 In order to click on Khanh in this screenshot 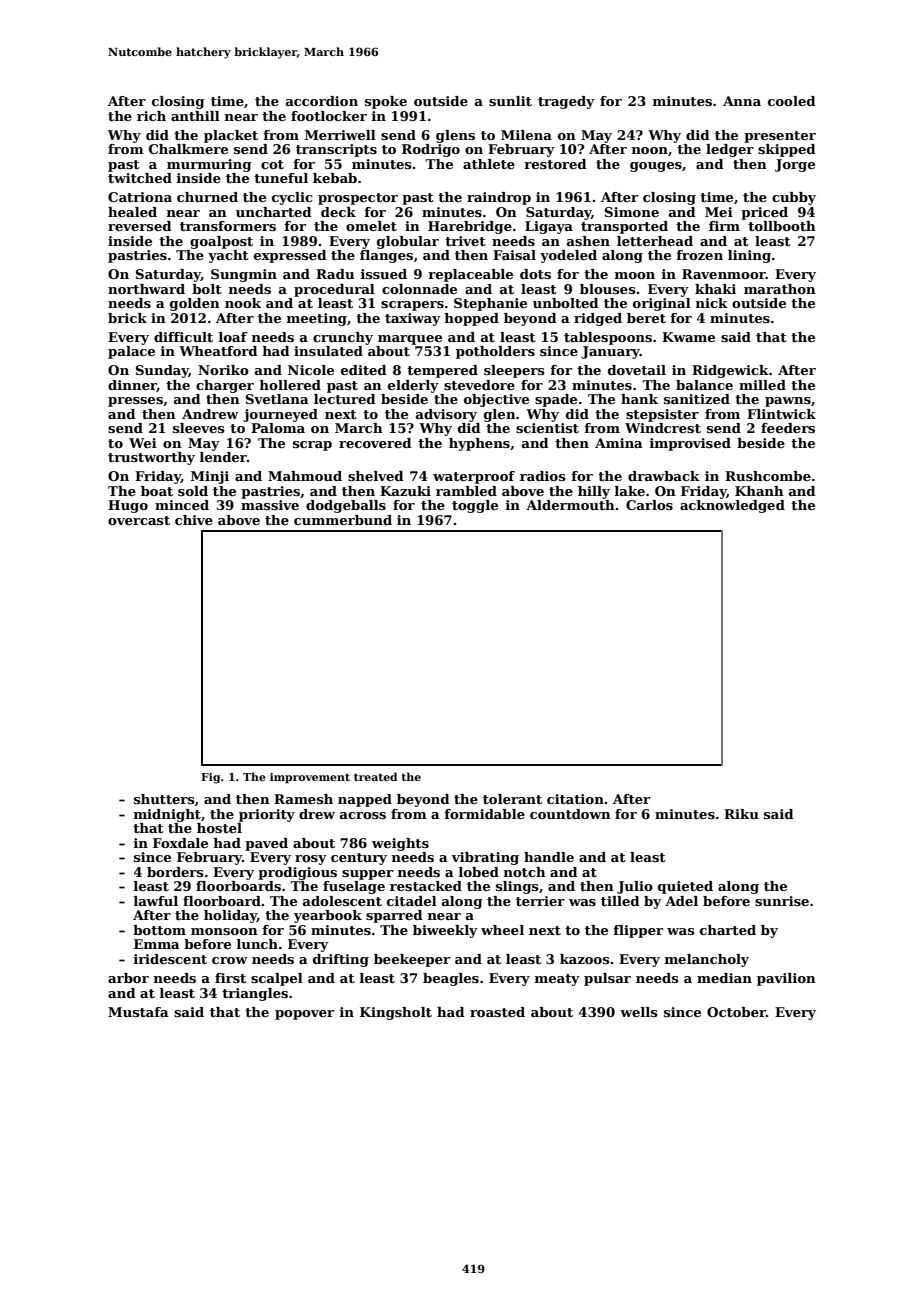, I will do `click(759, 491)`.
